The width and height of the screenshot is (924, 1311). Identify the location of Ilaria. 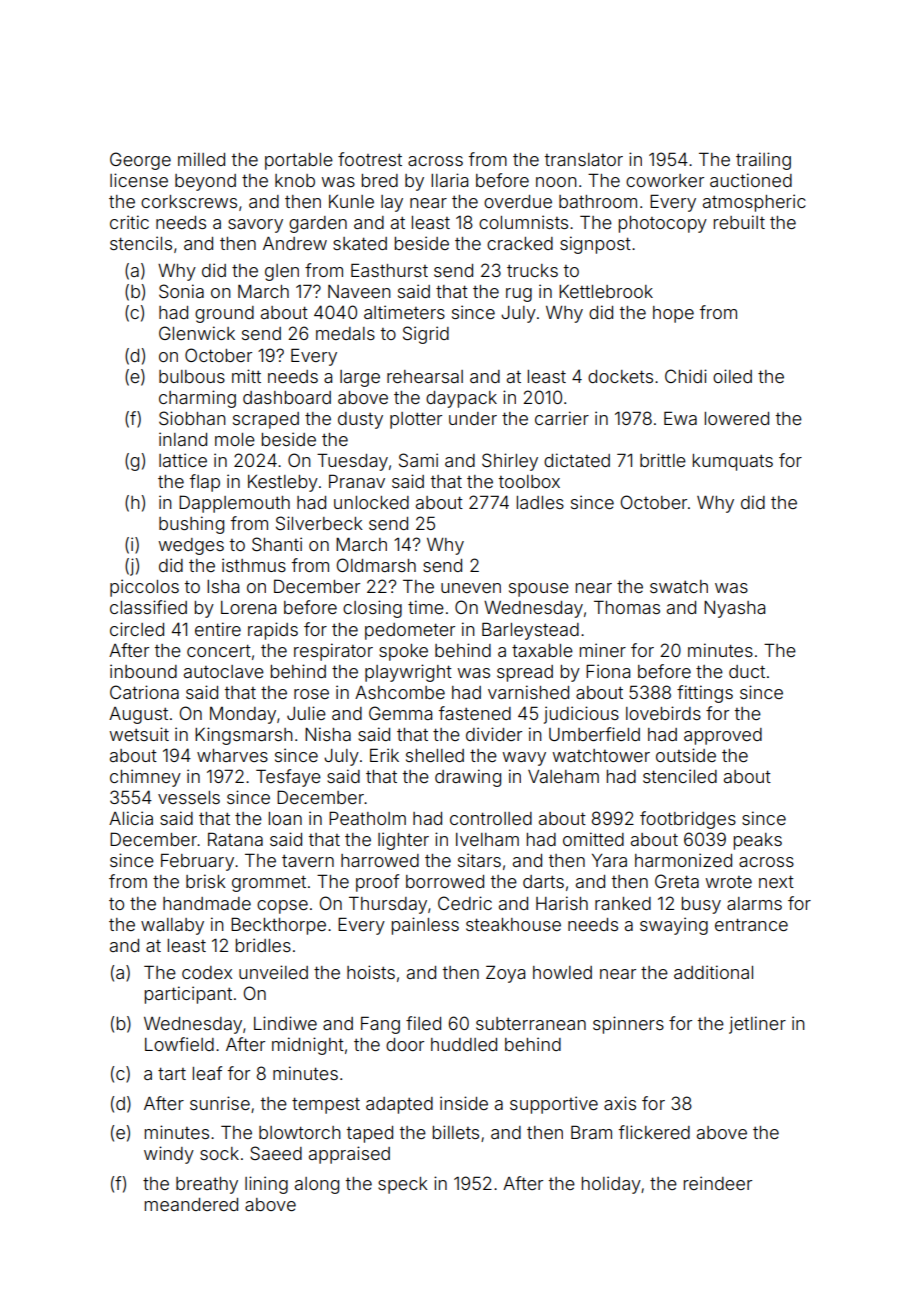
(449, 180).
